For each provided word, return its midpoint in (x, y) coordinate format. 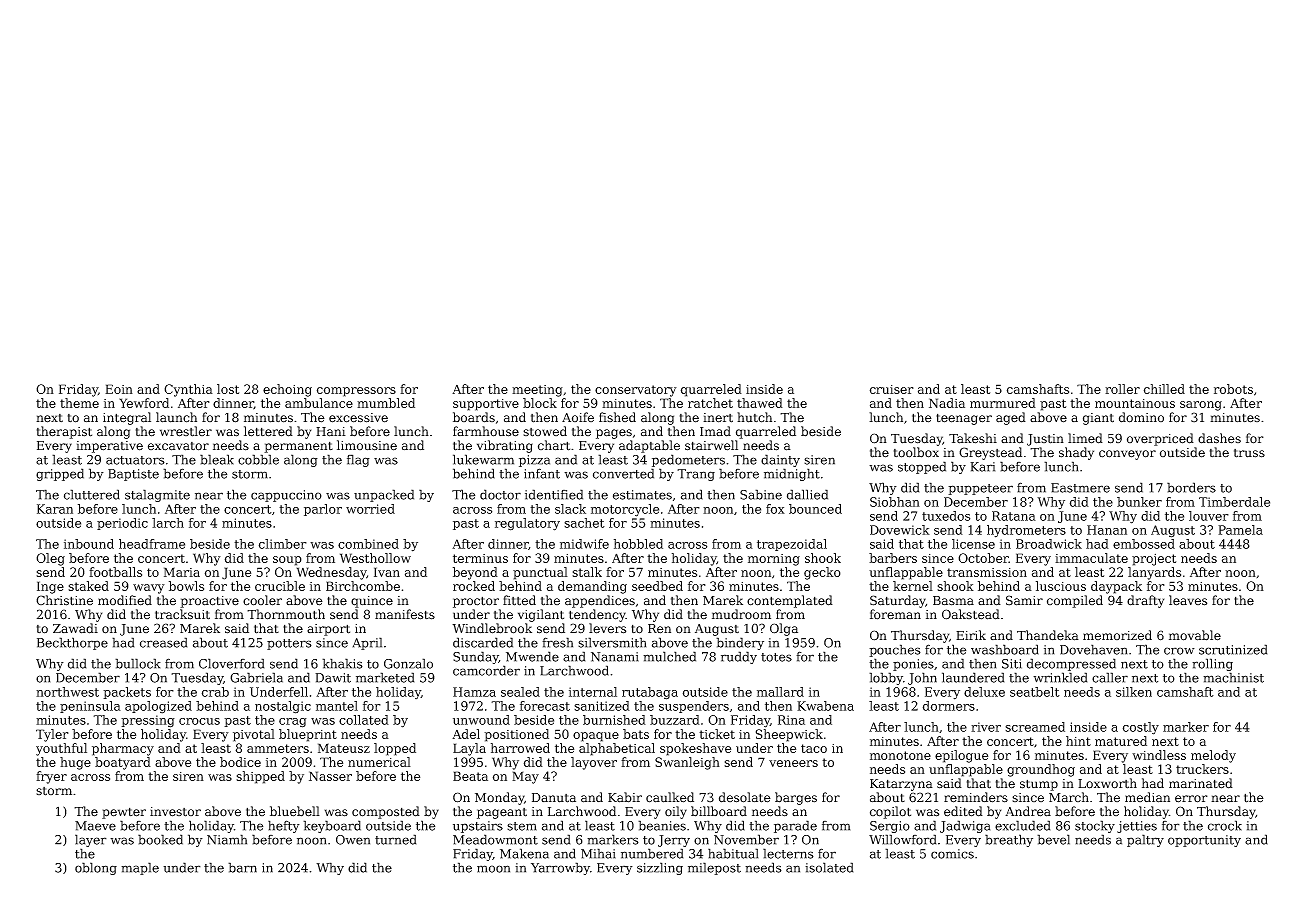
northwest (67, 692)
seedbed (657, 586)
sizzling (660, 868)
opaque (596, 737)
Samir (1024, 600)
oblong (96, 868)
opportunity (1204, 841)
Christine (64, 600)
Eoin (119, 389)
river (986, 727)
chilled (1164, 389)
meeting (537, 391)
